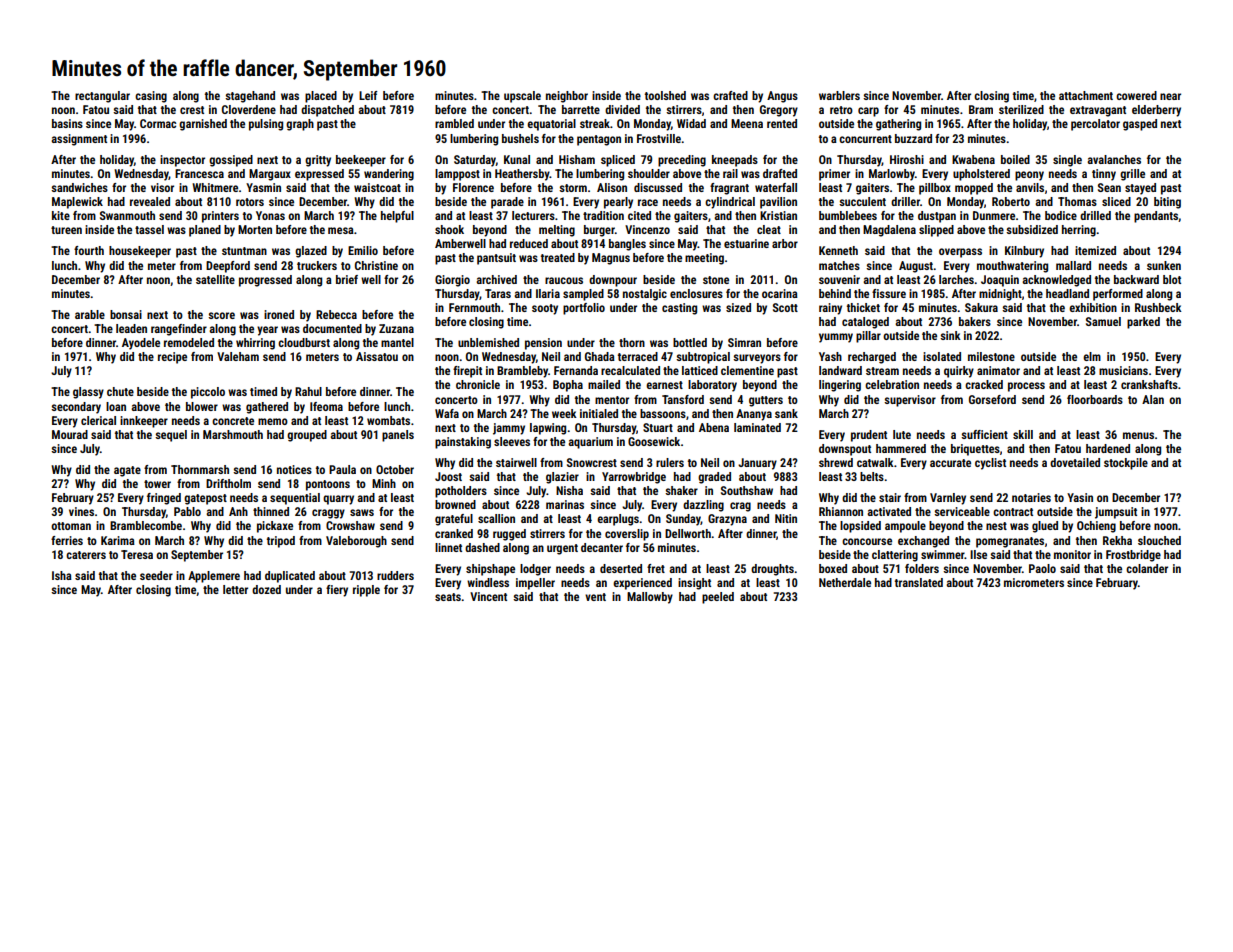 The image size is (1233, 952). Describe the element at coordinates (704, 259) in the image. I see `meeting` at that location.
